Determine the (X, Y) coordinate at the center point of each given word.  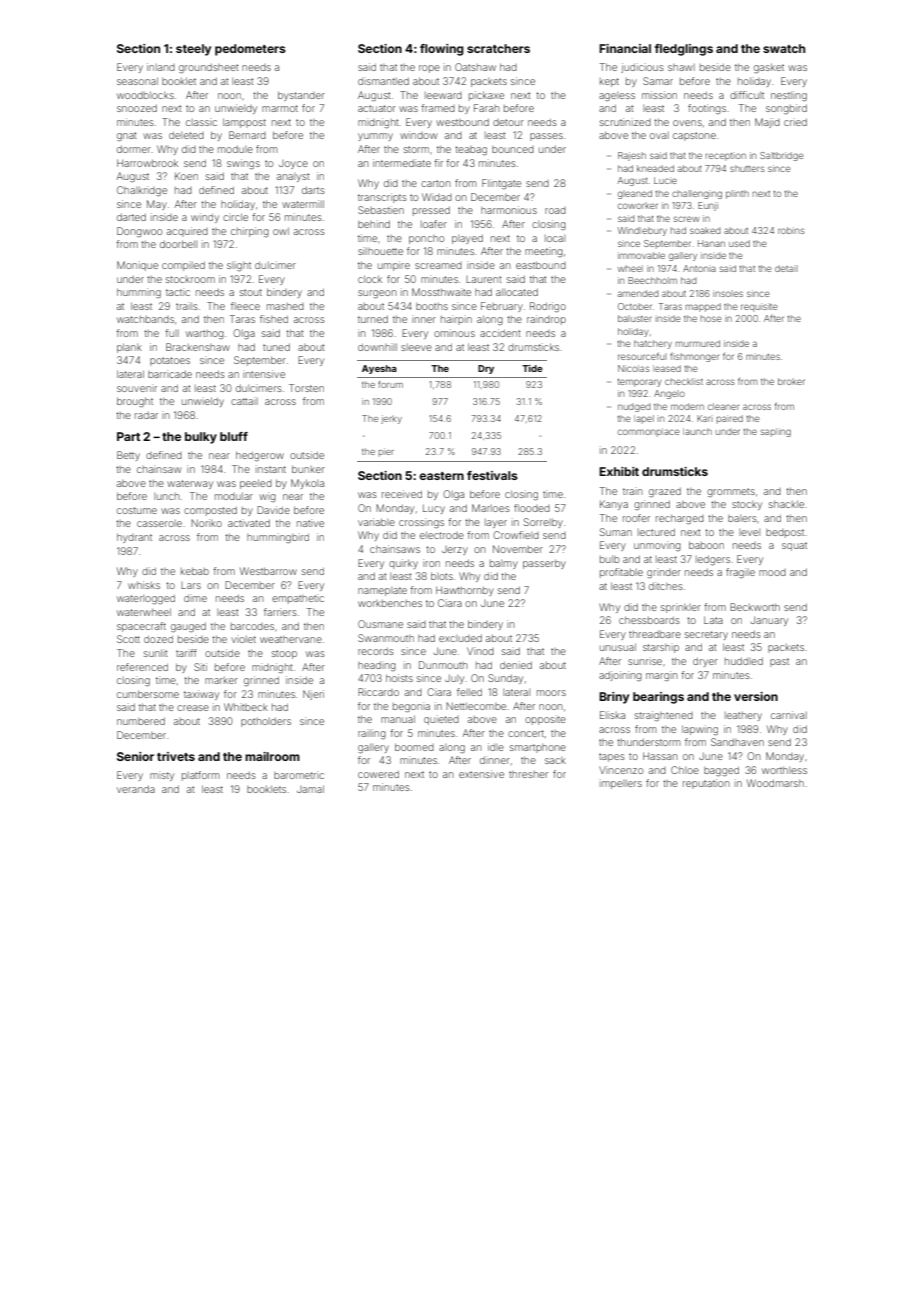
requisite (759, 307)
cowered (378, 774)
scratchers (498, 48)
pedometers (250, 50)
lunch (167, 496)
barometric (299, 775)
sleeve (416, 347)
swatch (784, 48)
